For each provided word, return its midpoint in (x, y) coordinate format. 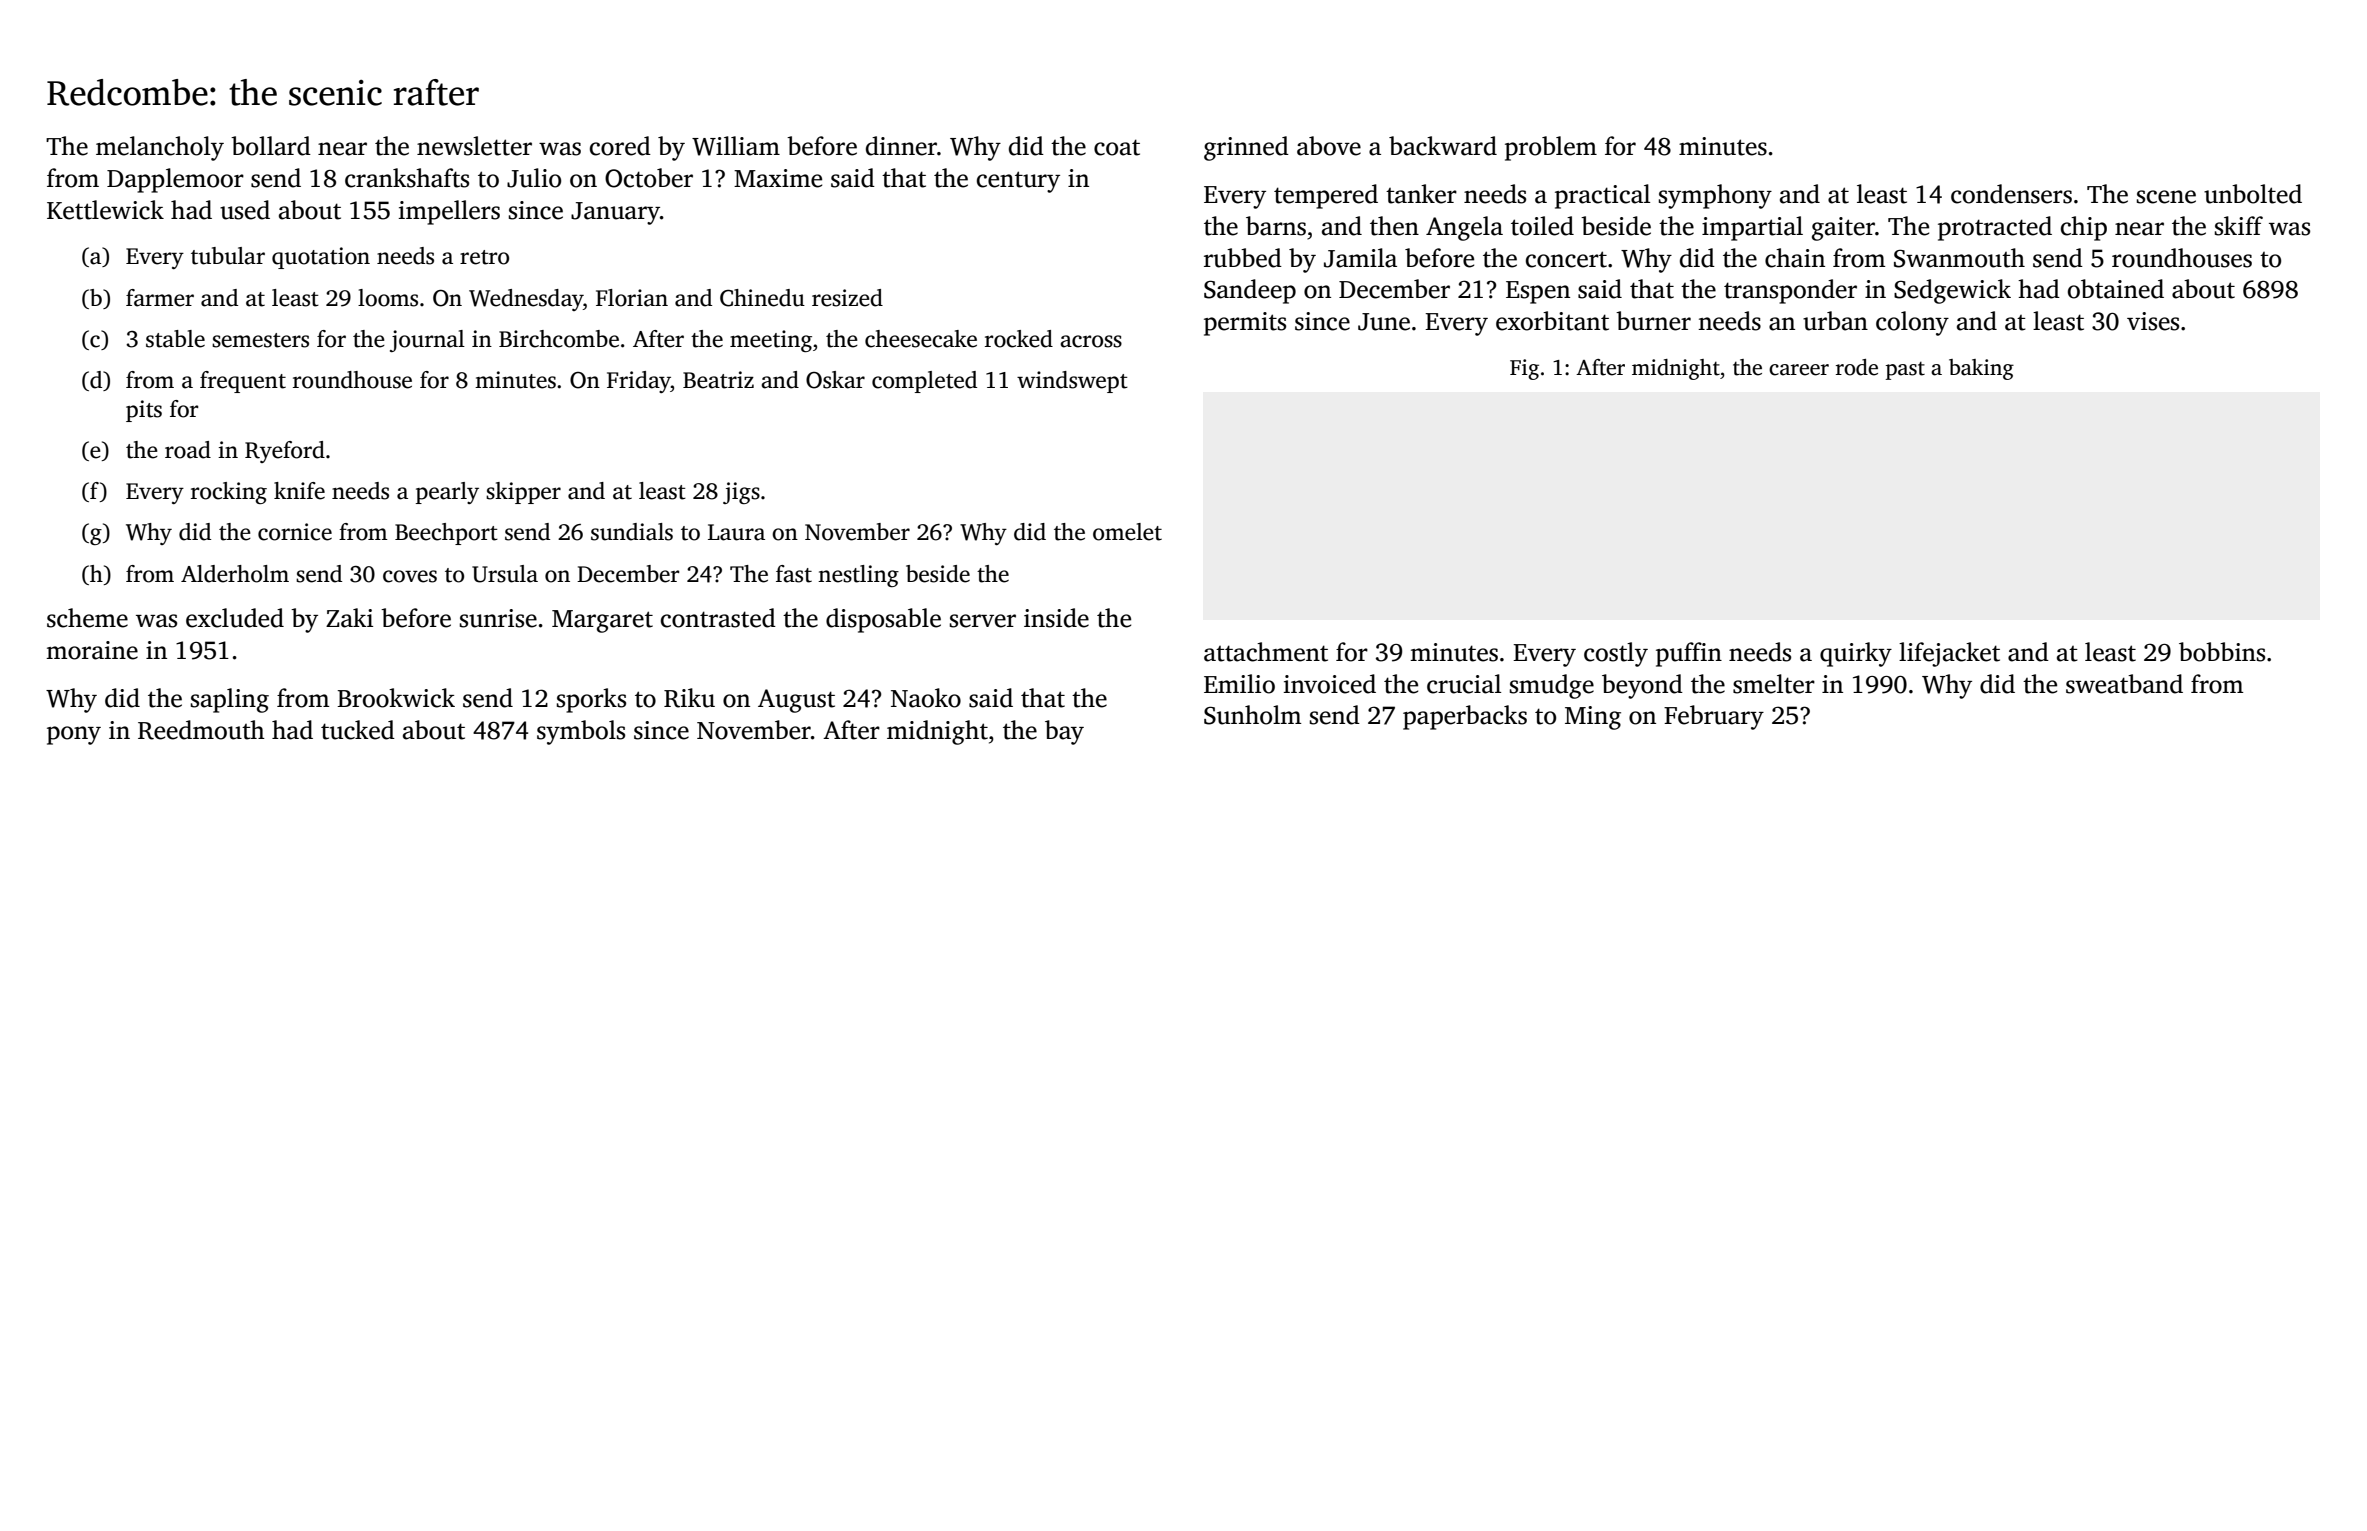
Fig (1524, 369)
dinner (901, 146)
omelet (1127, 532)
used (245, 210)
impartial (1752, 228)
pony (74, 735)
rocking (229, 493)
